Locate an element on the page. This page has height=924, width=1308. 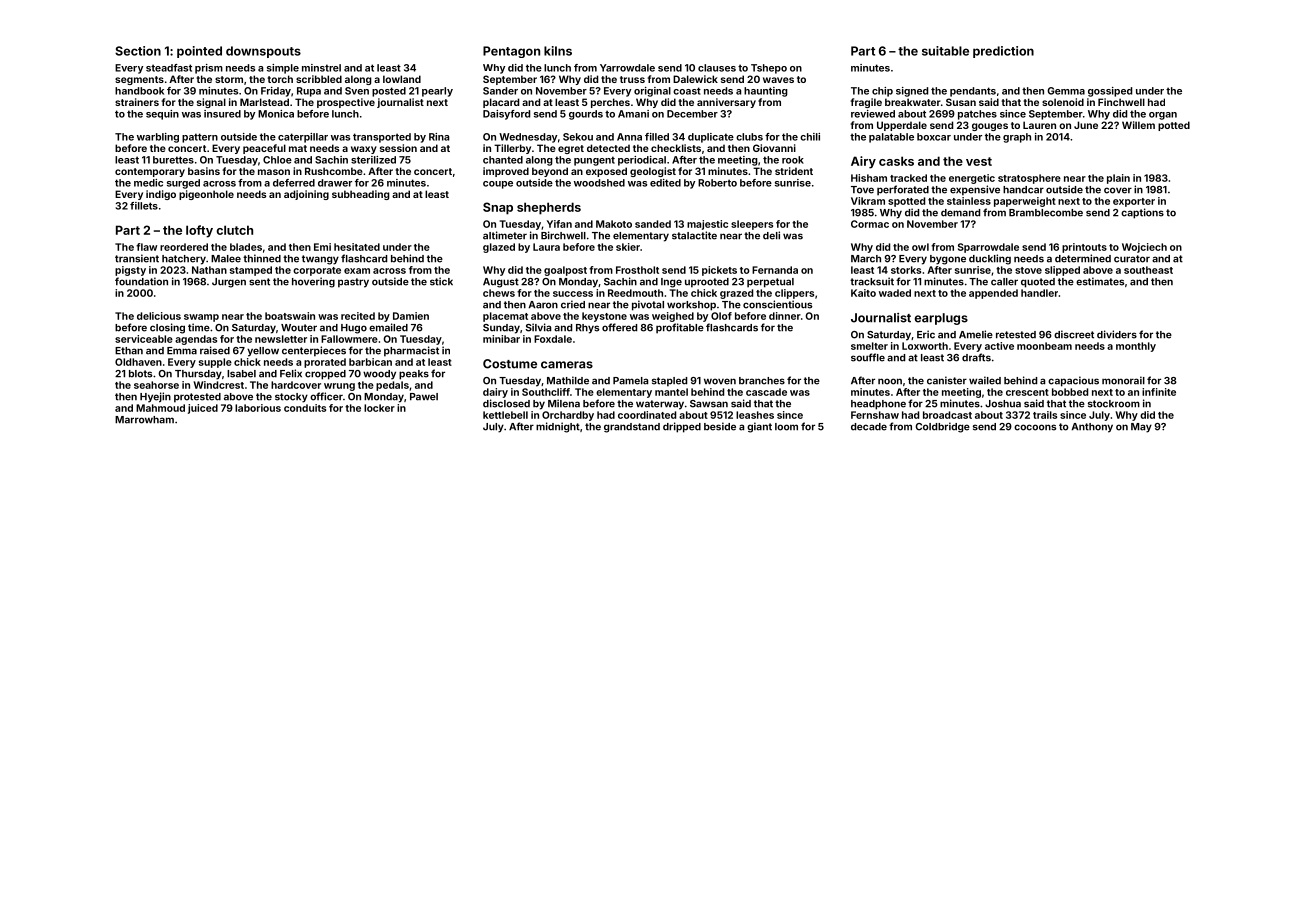
prediction is located at coordinates (1003, 52).
